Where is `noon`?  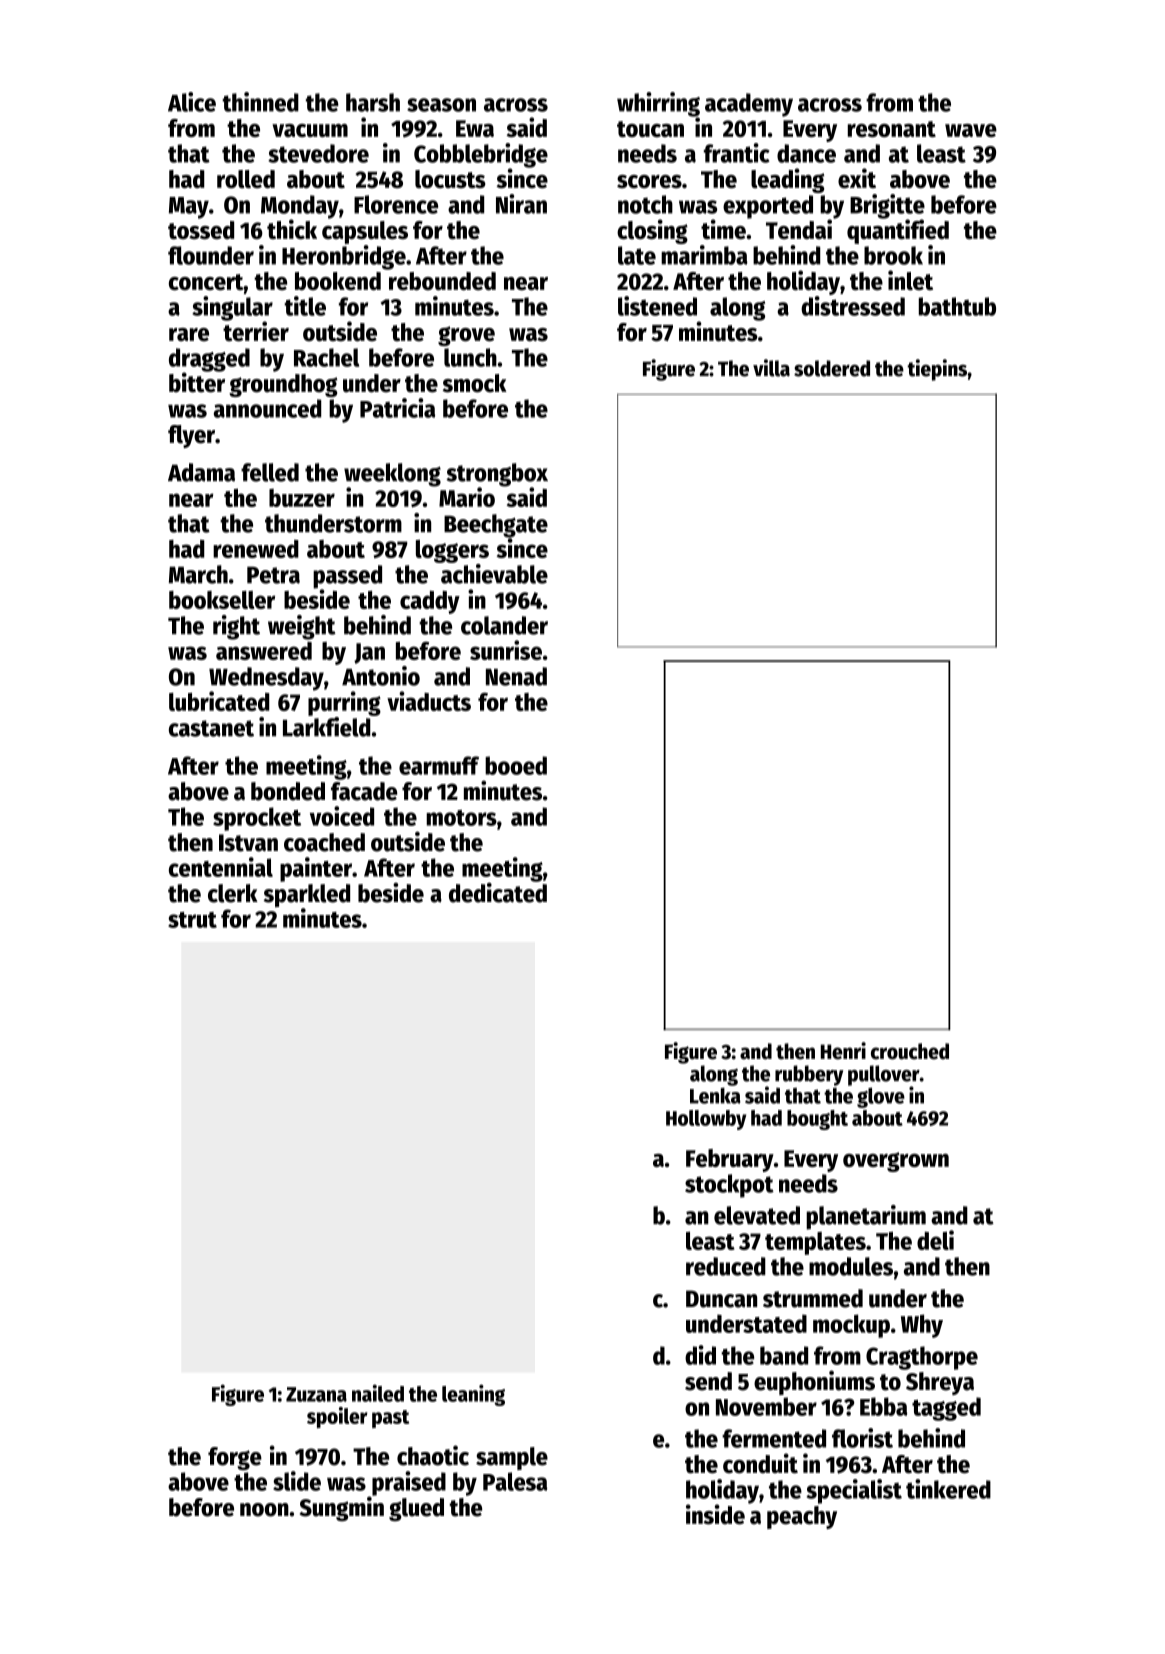 noon is located at coordinates (264, 1510).
